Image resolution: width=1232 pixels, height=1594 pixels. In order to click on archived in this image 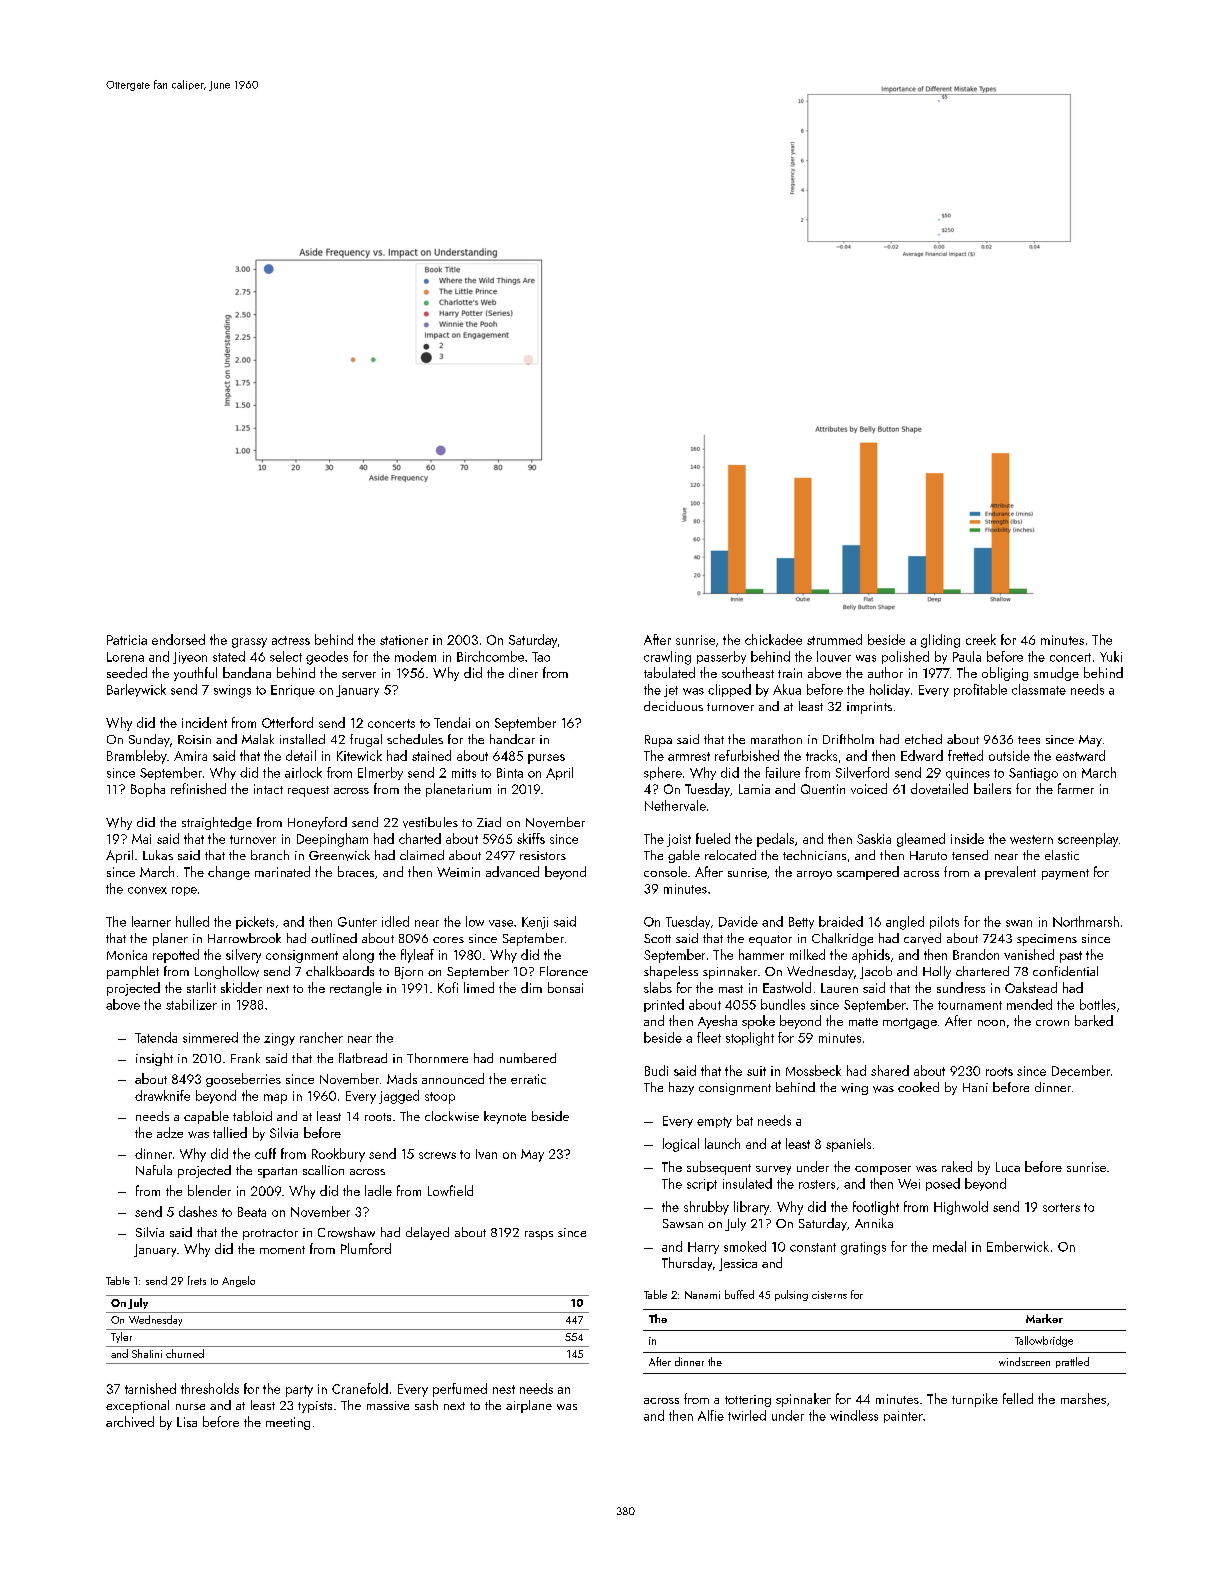, I will do `click(130, 1421)`.
